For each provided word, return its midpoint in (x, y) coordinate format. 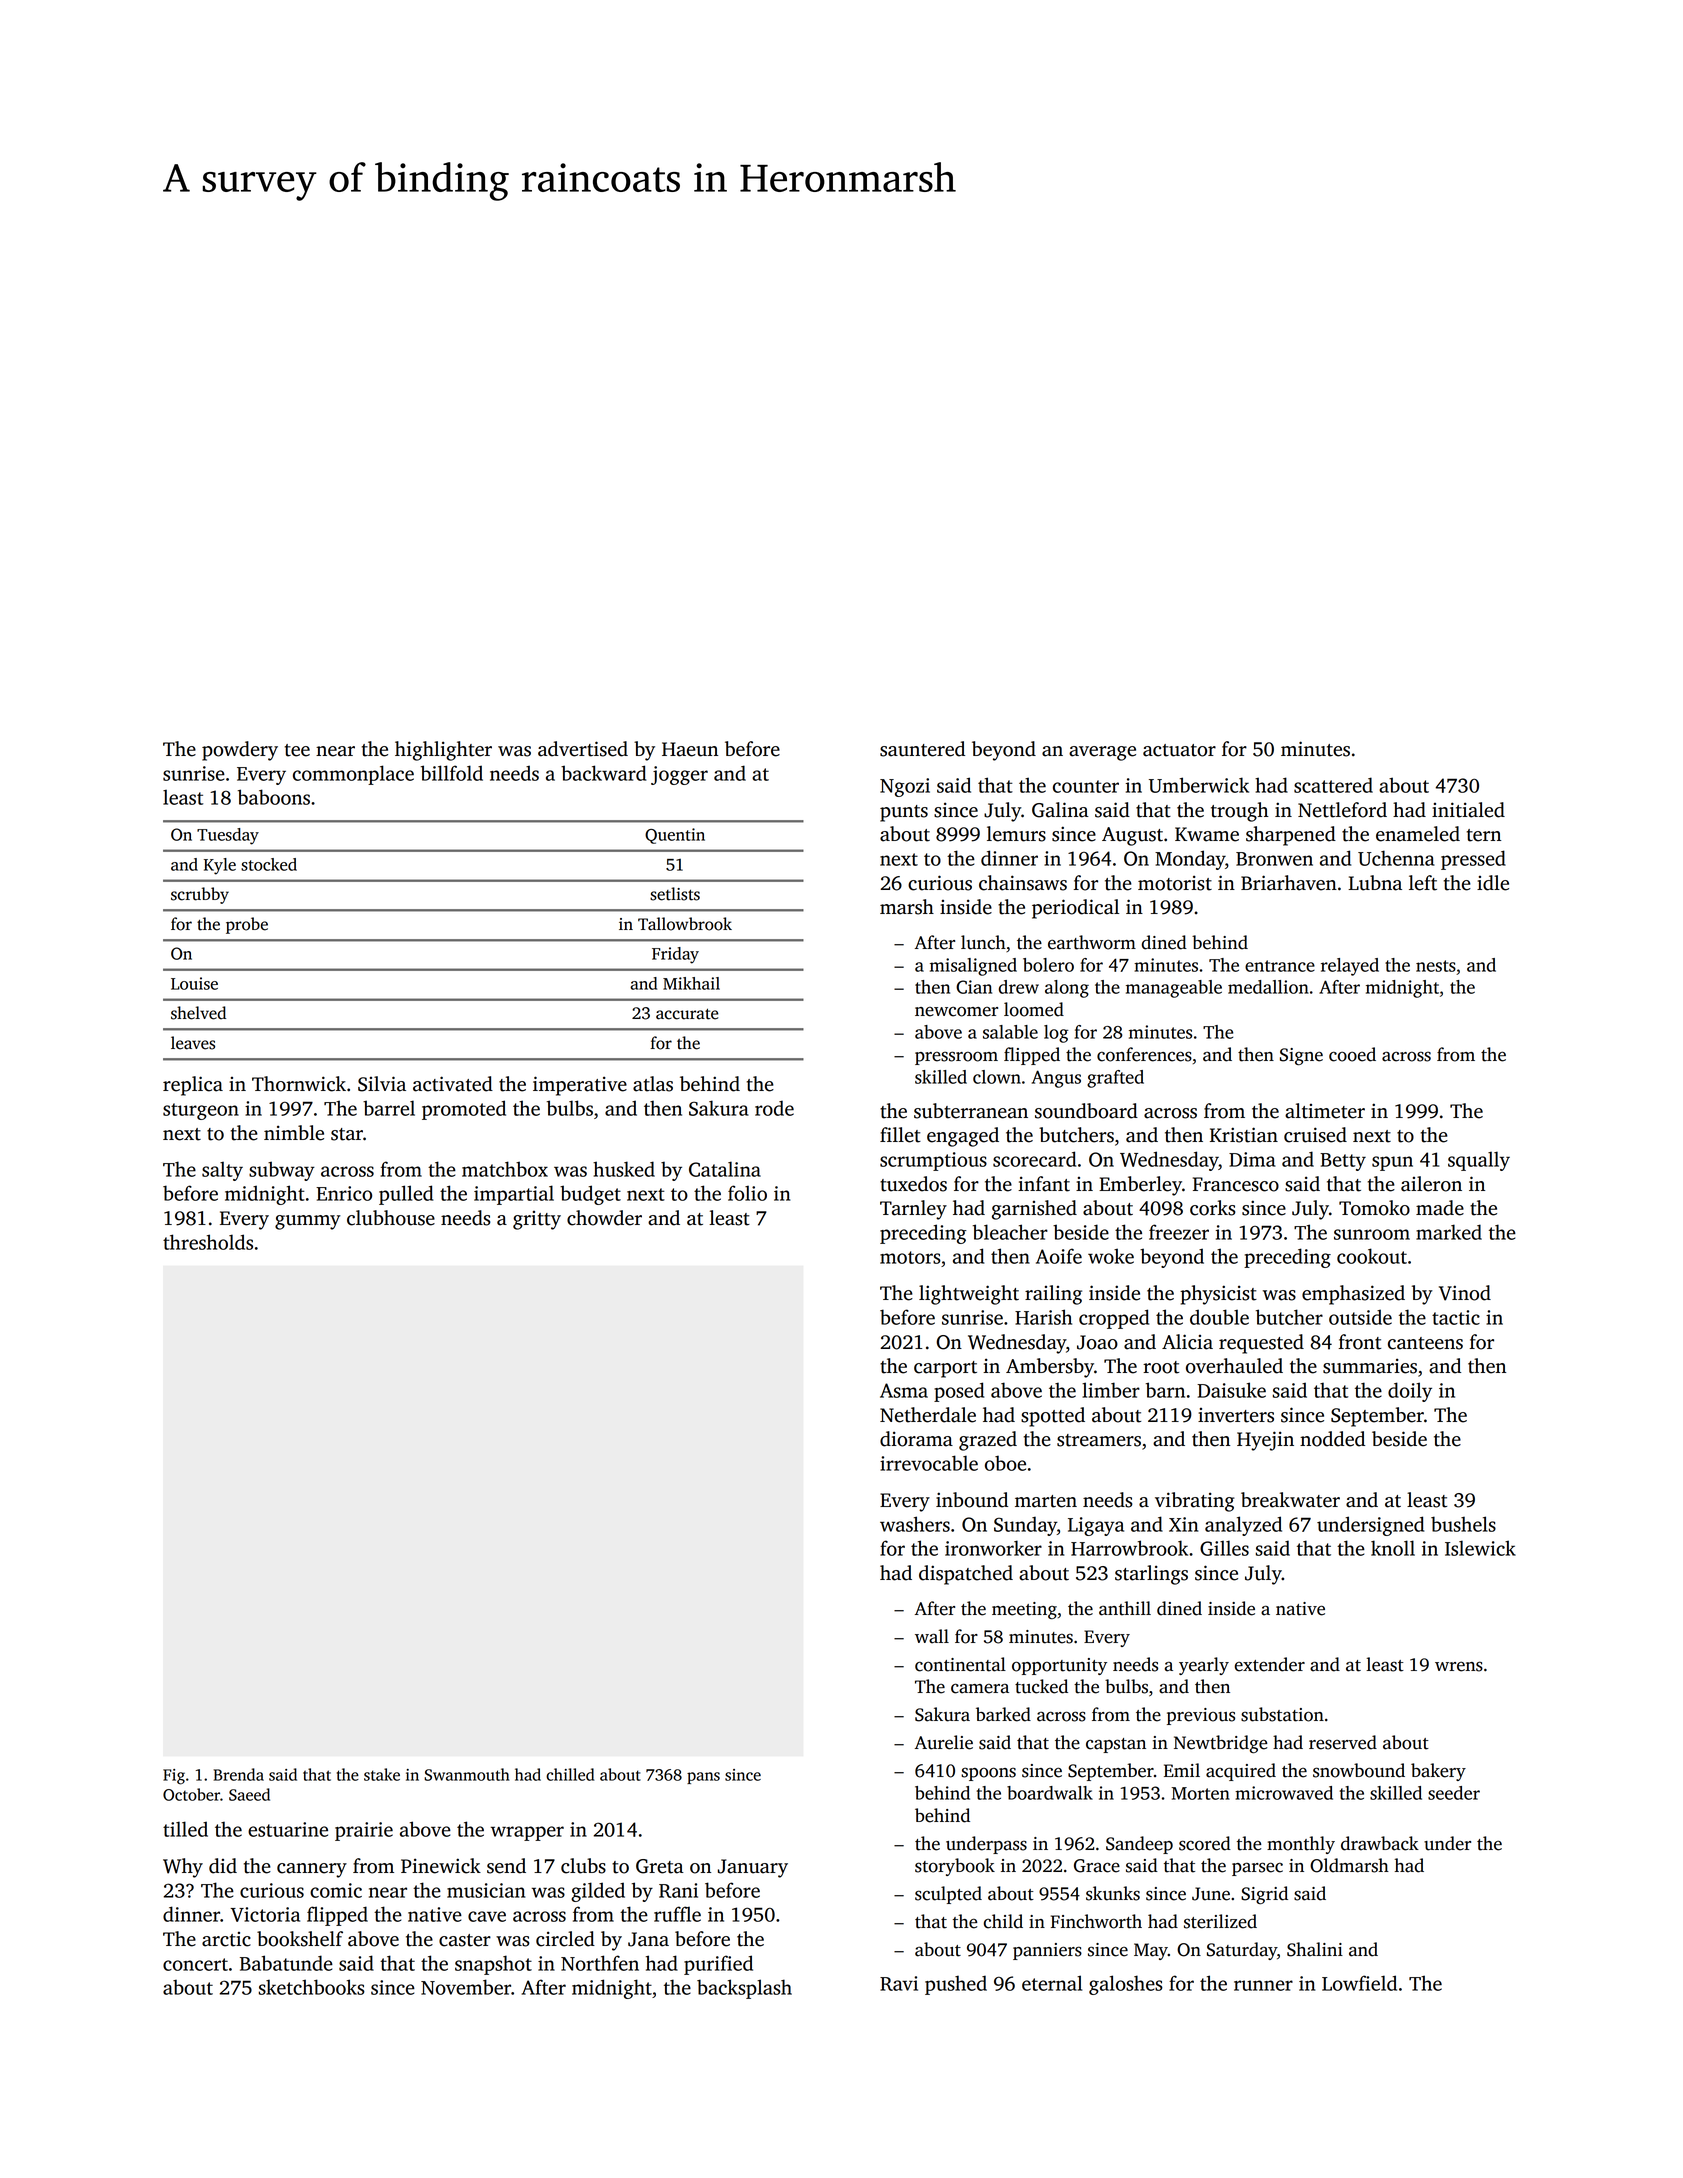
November (466, 1987)
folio (747, 1193)
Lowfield (1359, 1983)
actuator (1179, 750)
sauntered (922, 749)
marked (1449, 1232)
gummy (308, 1222)
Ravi (899, 1983)
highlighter (443, 751)
